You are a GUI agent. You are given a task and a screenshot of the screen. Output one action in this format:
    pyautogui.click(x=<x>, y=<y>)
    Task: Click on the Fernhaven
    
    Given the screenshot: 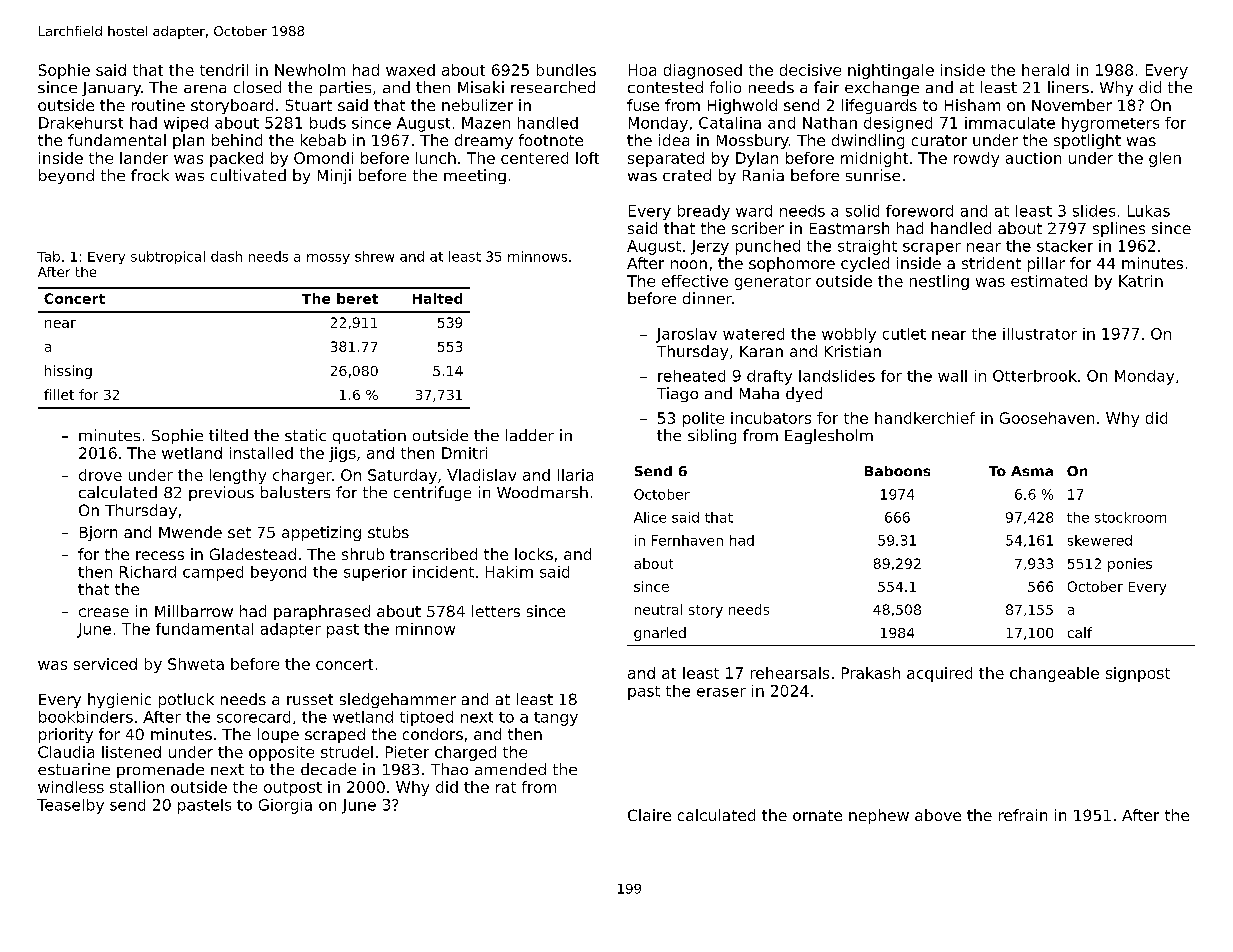 What is the action you would take?
    pyautogui.click(x=687, y=540)
